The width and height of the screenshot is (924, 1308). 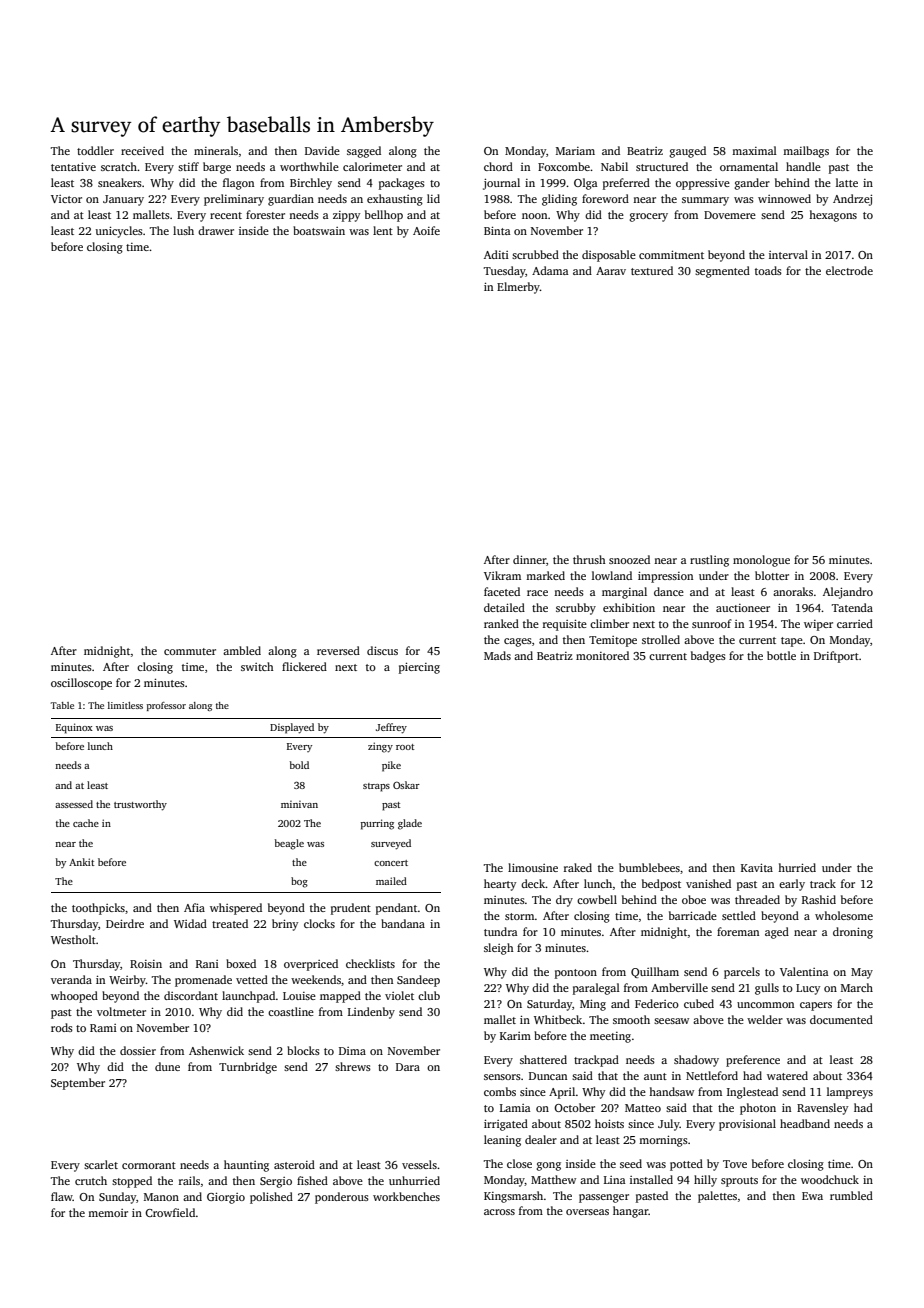 What do you see at coordinates (501, 623) in the screenshot?
I see `ranked` at bounding box center [501, 623].
